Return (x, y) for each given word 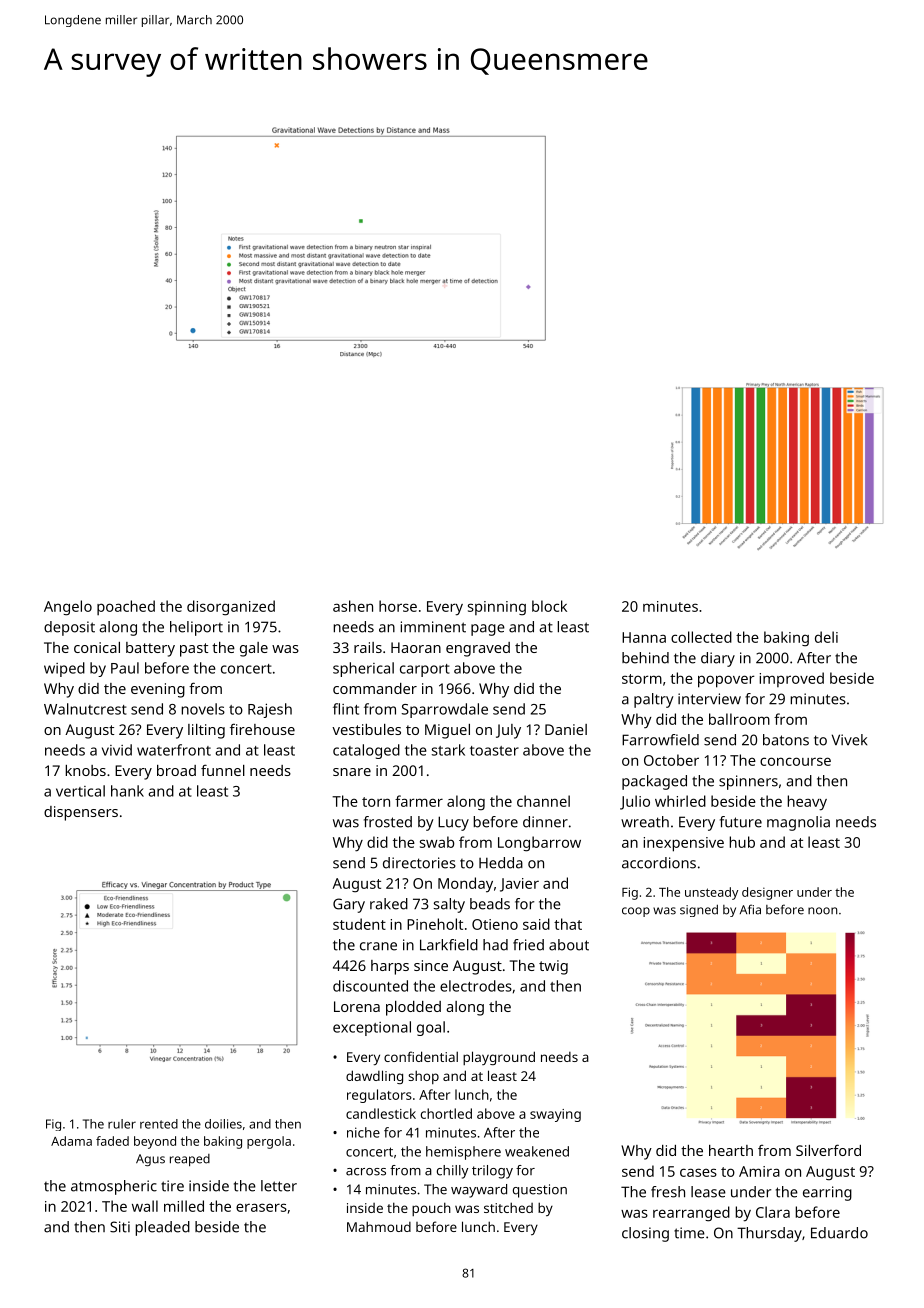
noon (822, 911)
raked (389, 904)
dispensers (81, 813)
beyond (155, 1142)
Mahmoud (379, 1226)
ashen (353, 606)
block (549, 606)
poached (126, 607)
